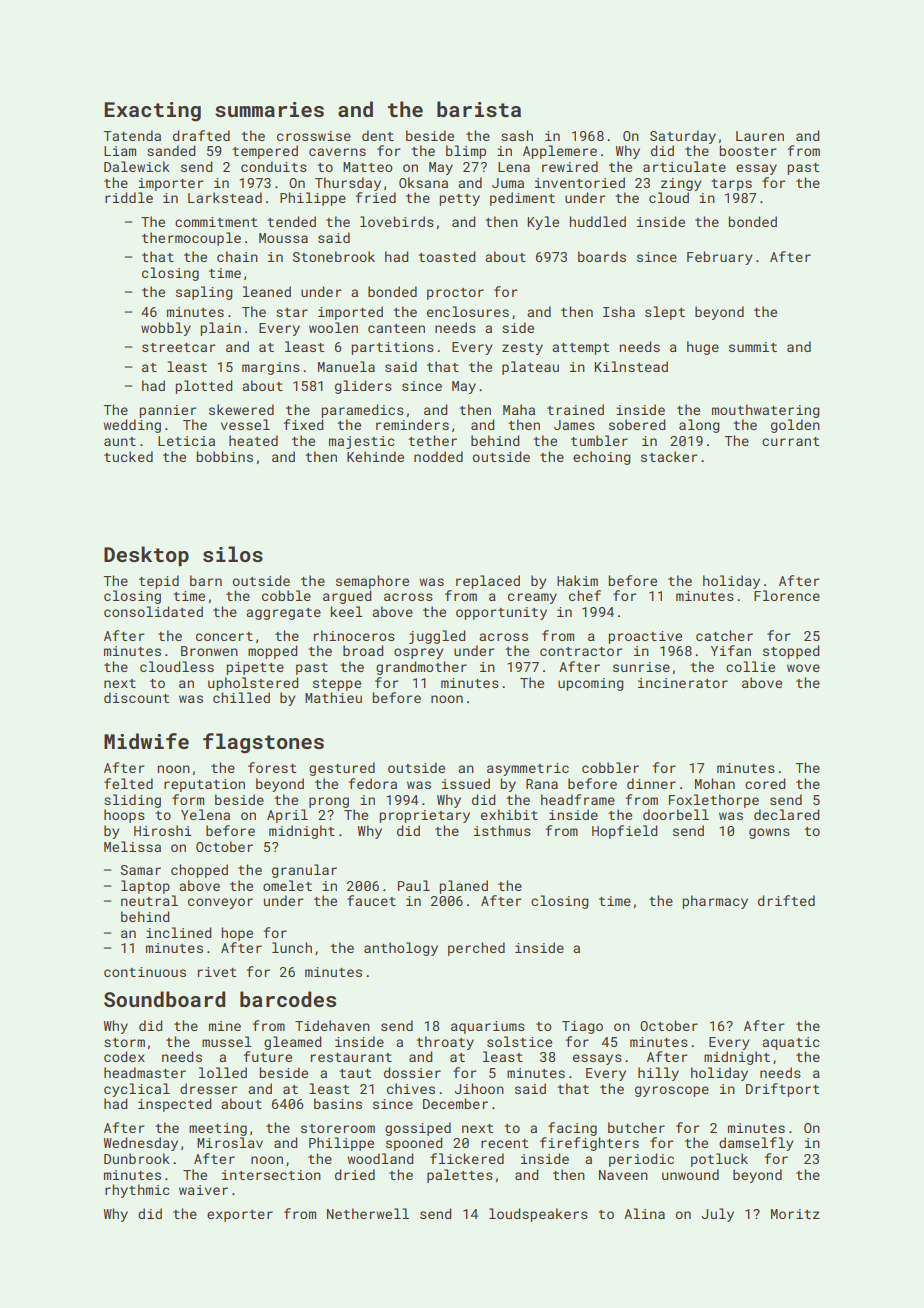 This page has height=1308, width=924. I want to click on Exacting, so click(152, 112).
